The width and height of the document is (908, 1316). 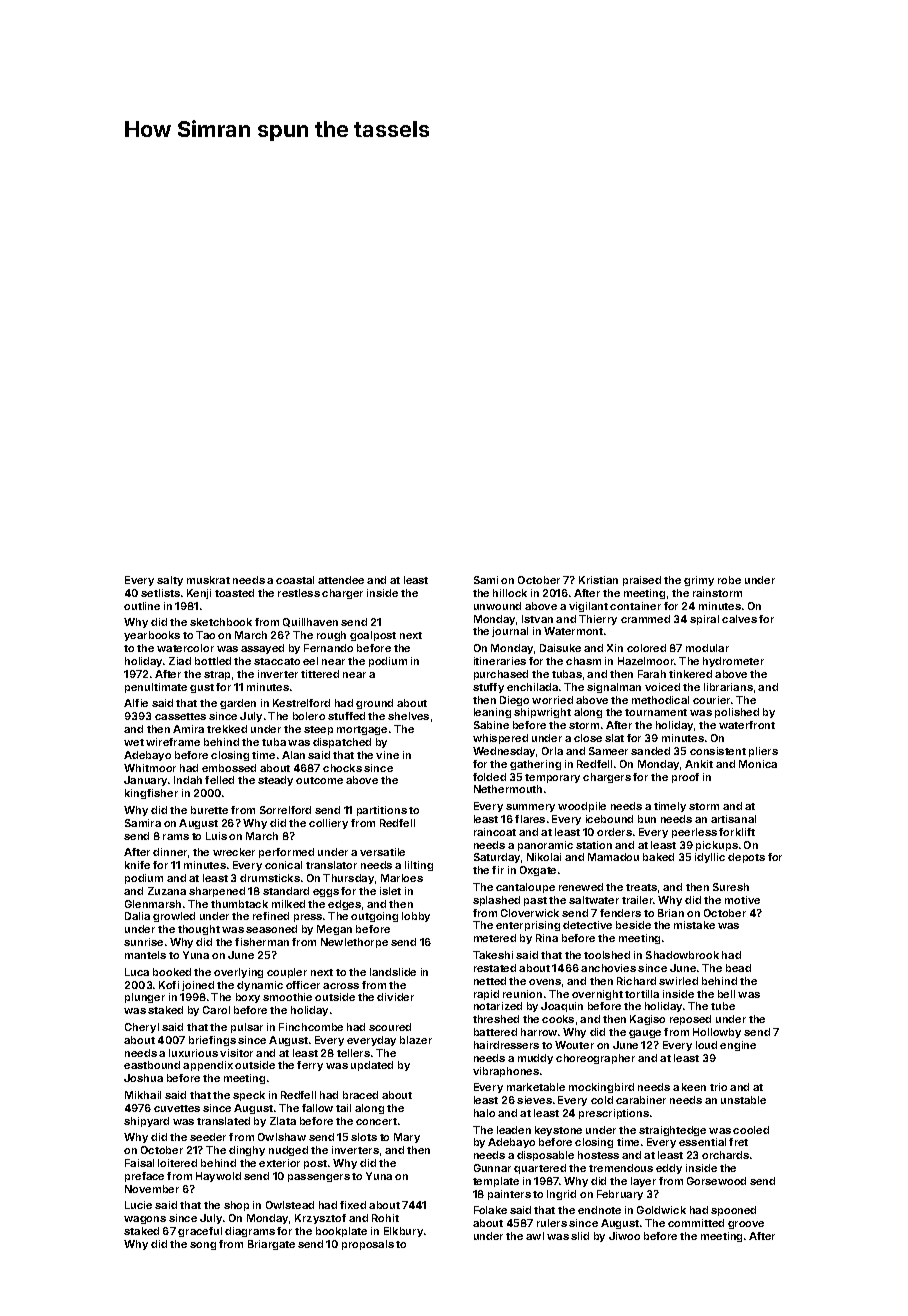 I want to click on loud, so click(x=706, y=1045).
